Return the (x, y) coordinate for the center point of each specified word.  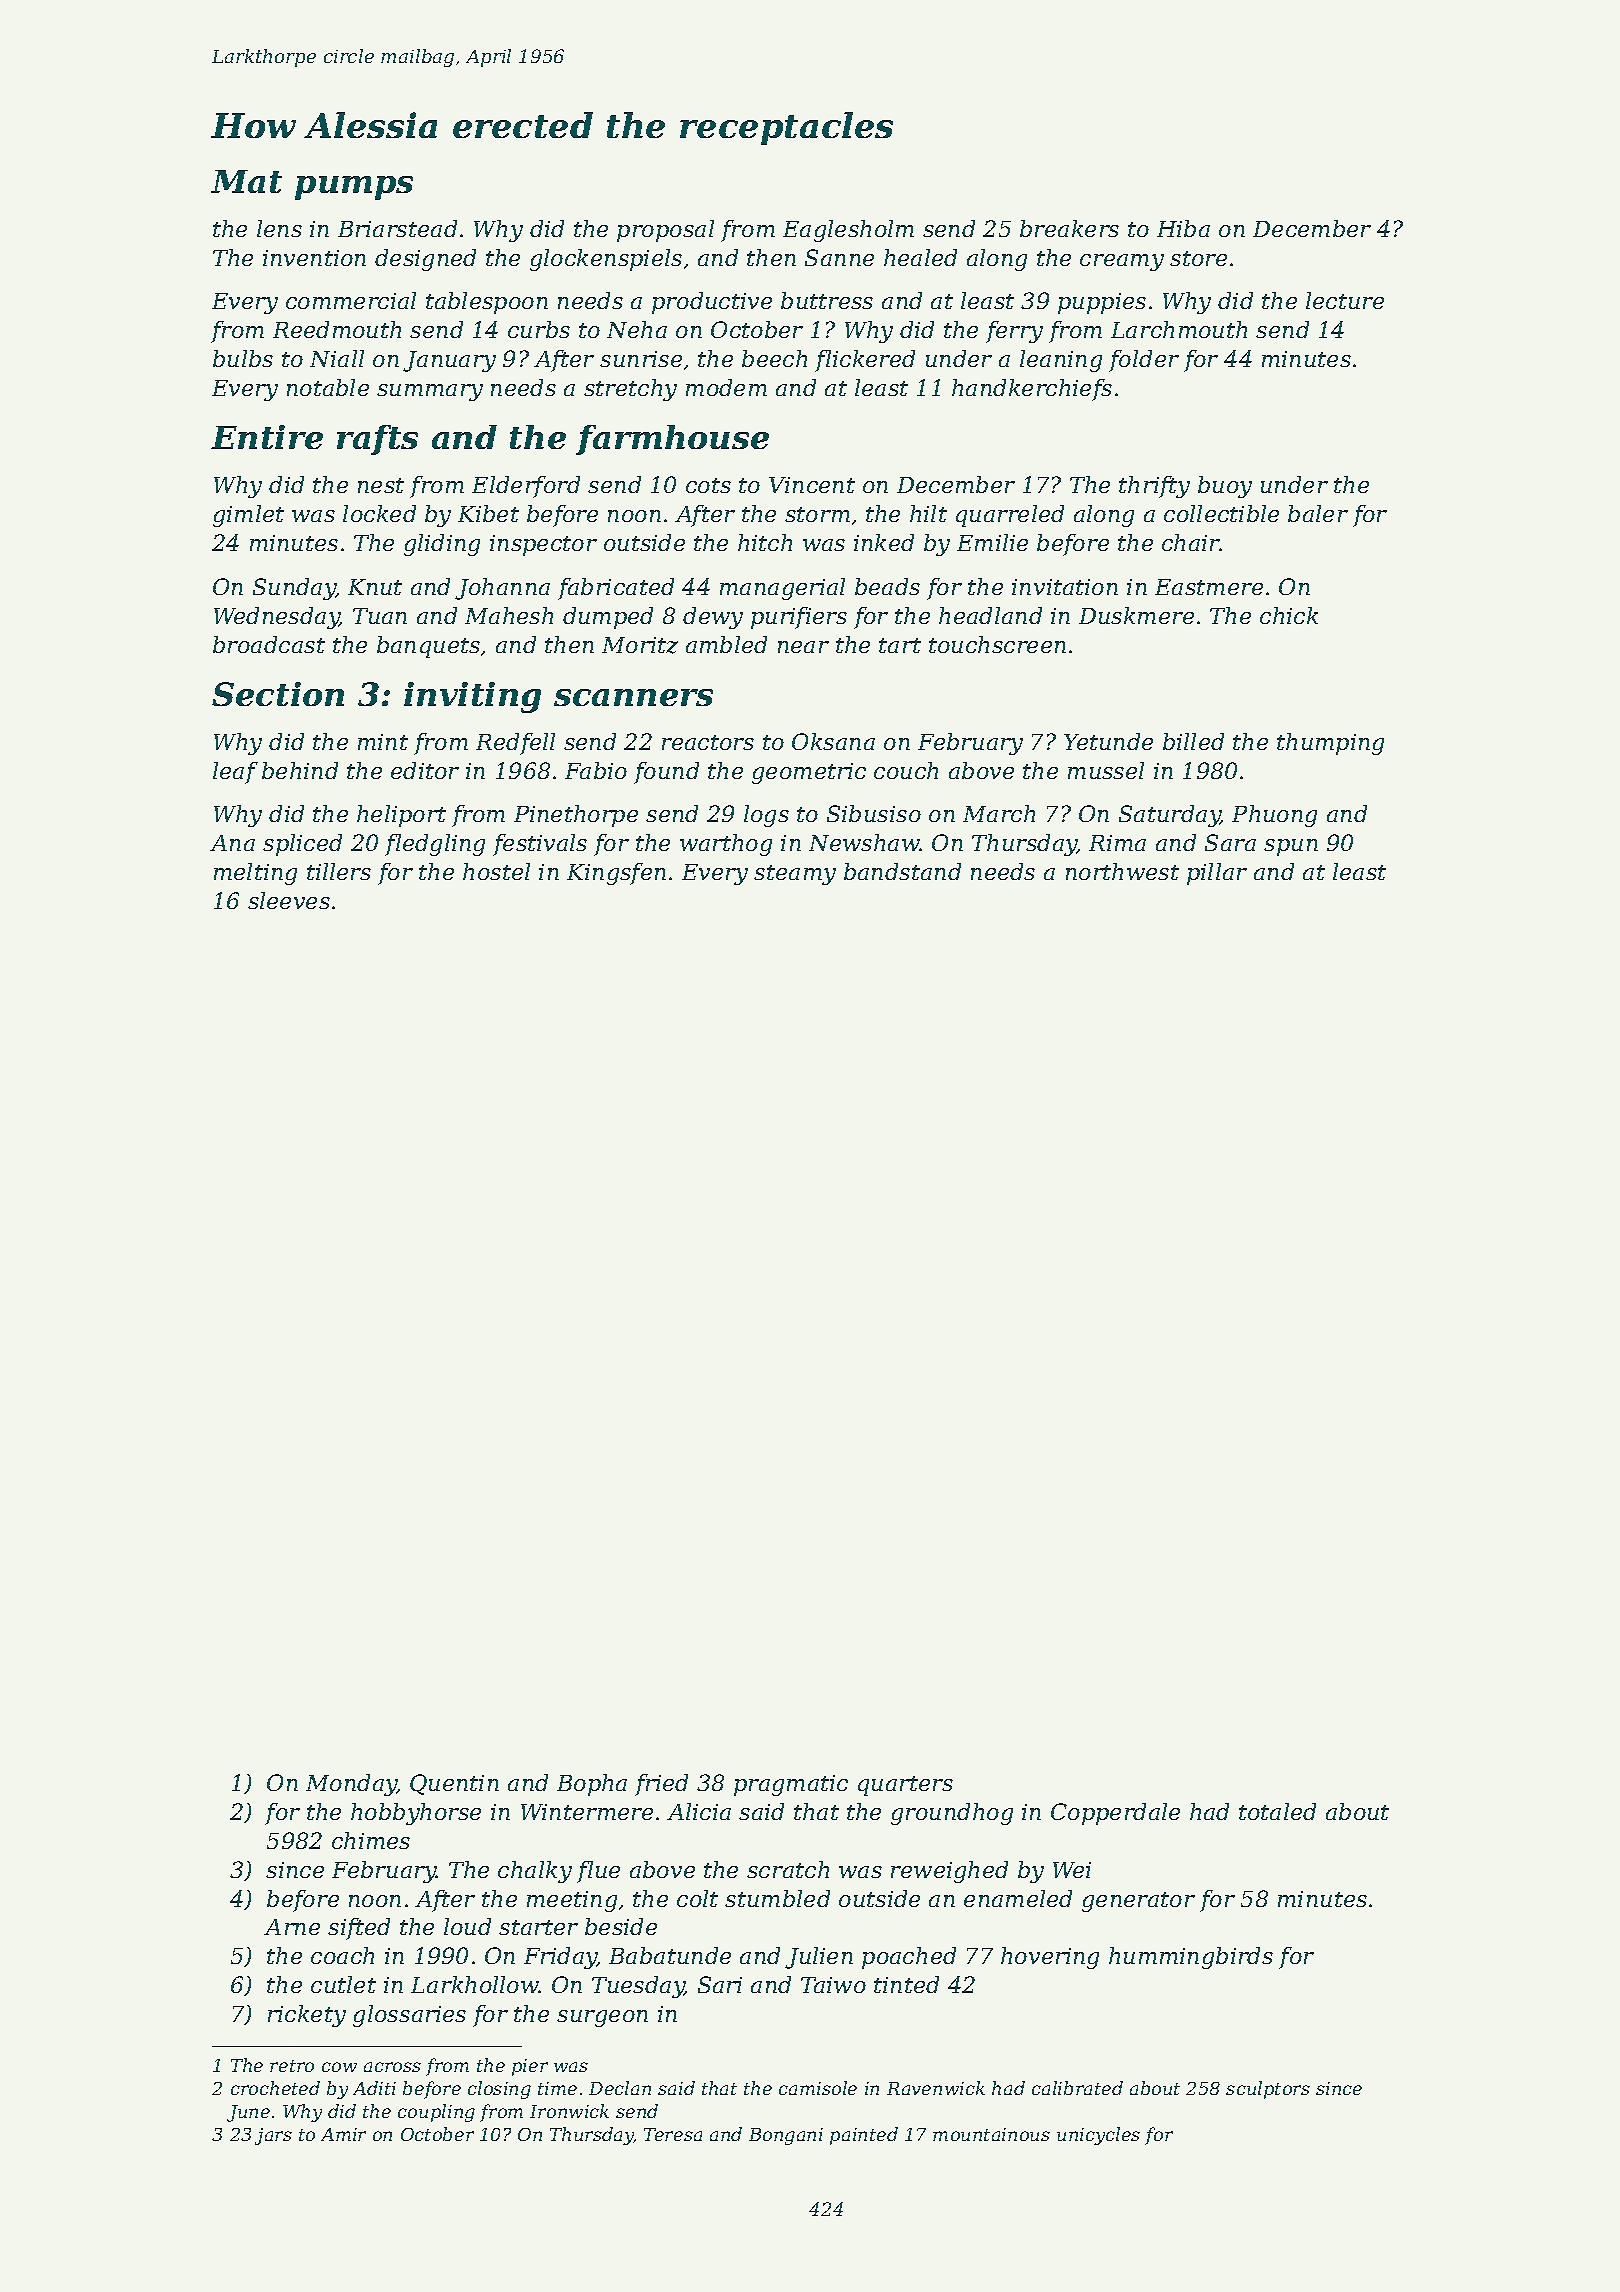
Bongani (786, 2136)
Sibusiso (874, 813)
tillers (339, 871)
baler (1318, 513)
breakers (1069, 228)
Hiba (1183, 228)
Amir (343, 2134)
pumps (354, 188)
